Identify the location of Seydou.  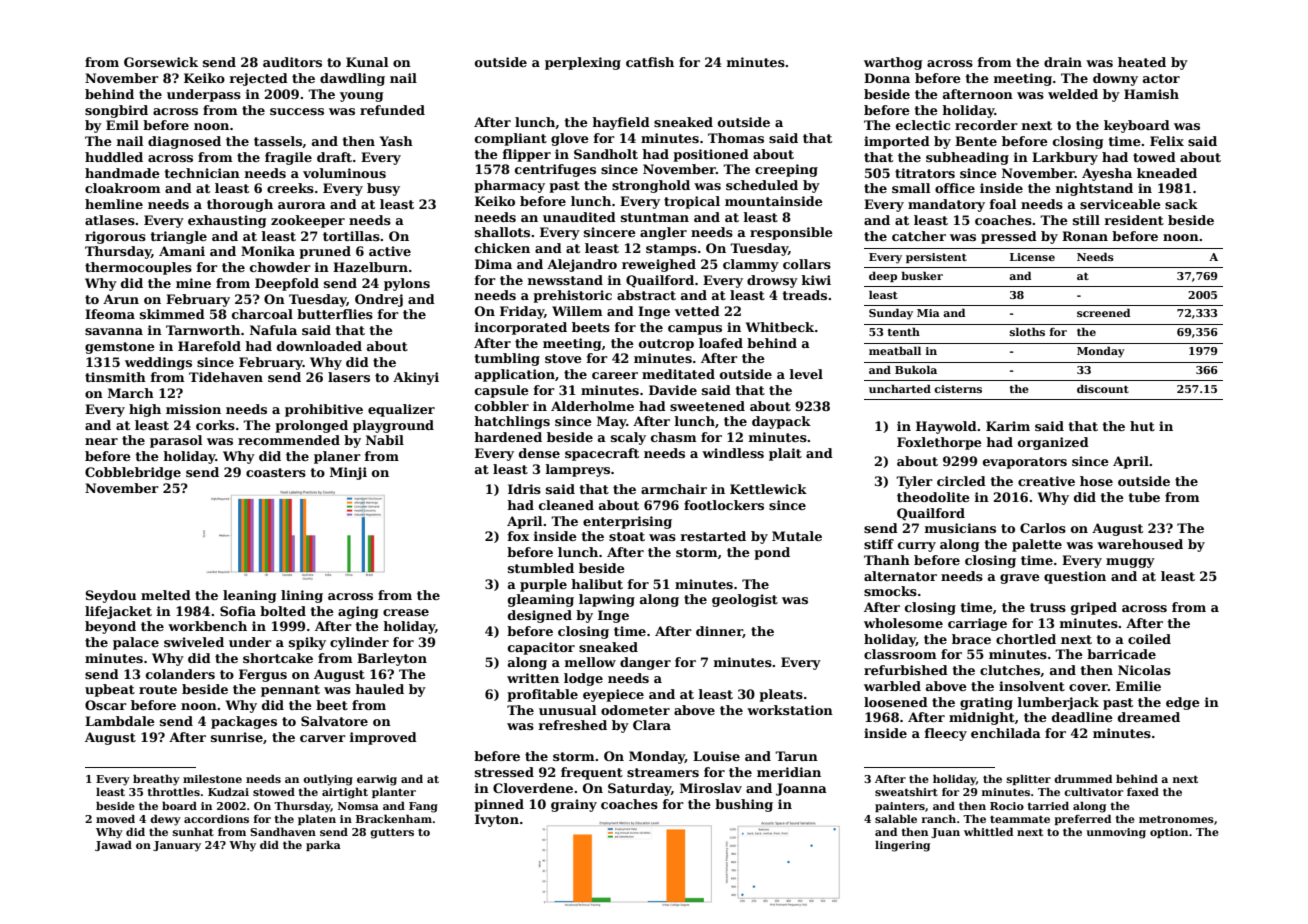
(111, 596).
